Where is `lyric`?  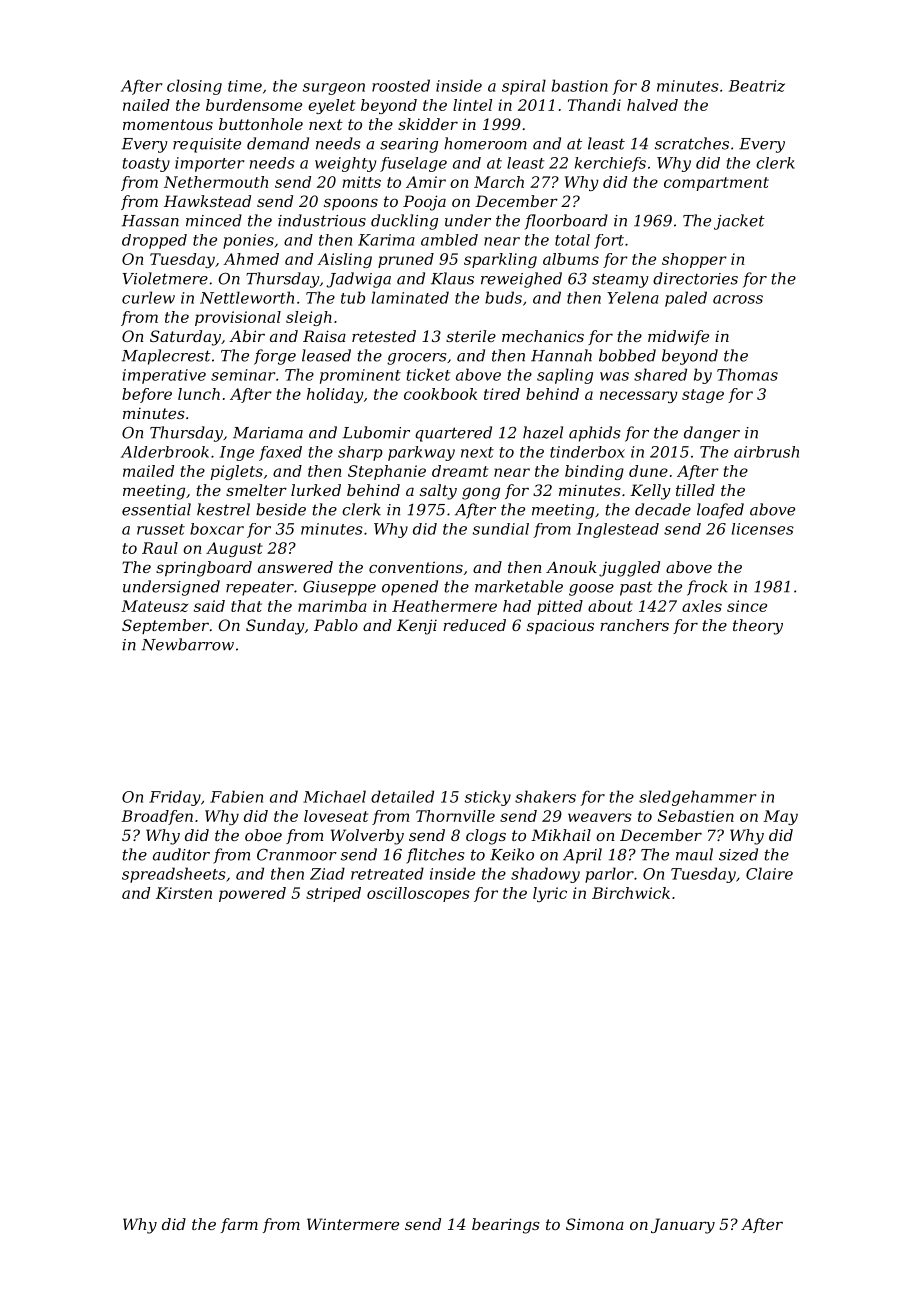 lyric is located at coordinates (550, 894).
